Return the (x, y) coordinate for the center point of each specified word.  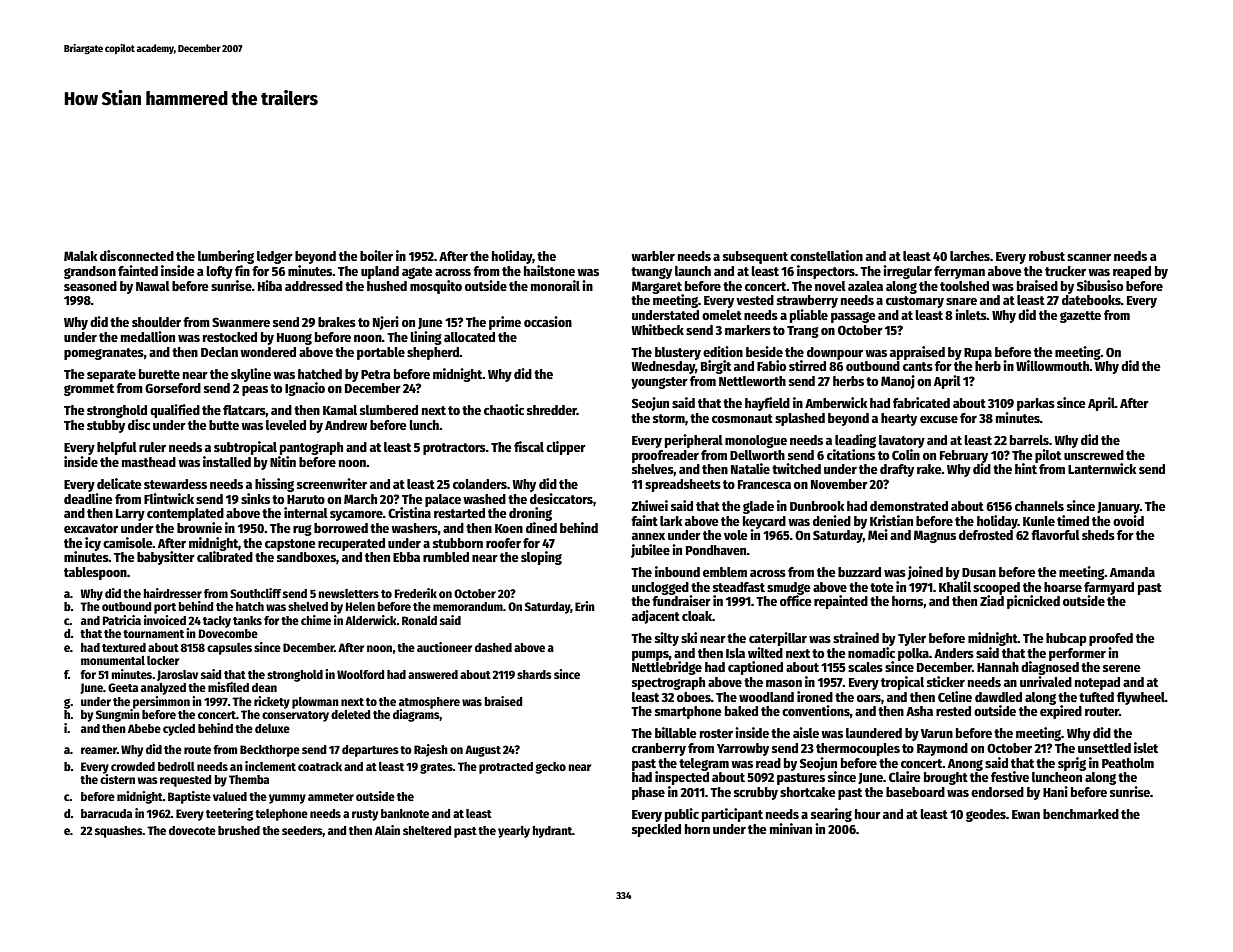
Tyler (912, 639)
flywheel (1141, 698)
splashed (800, 419)
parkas (1036, 404)
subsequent (755, 257)
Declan (219, 352)
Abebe (144, 728)
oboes (694, 697)
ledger (275, 257)
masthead (149, 462)
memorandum (468, 606)
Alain (387, 830)
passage (853, 317)
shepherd (433, 353)
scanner (1089, 257)
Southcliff (255, 593)
